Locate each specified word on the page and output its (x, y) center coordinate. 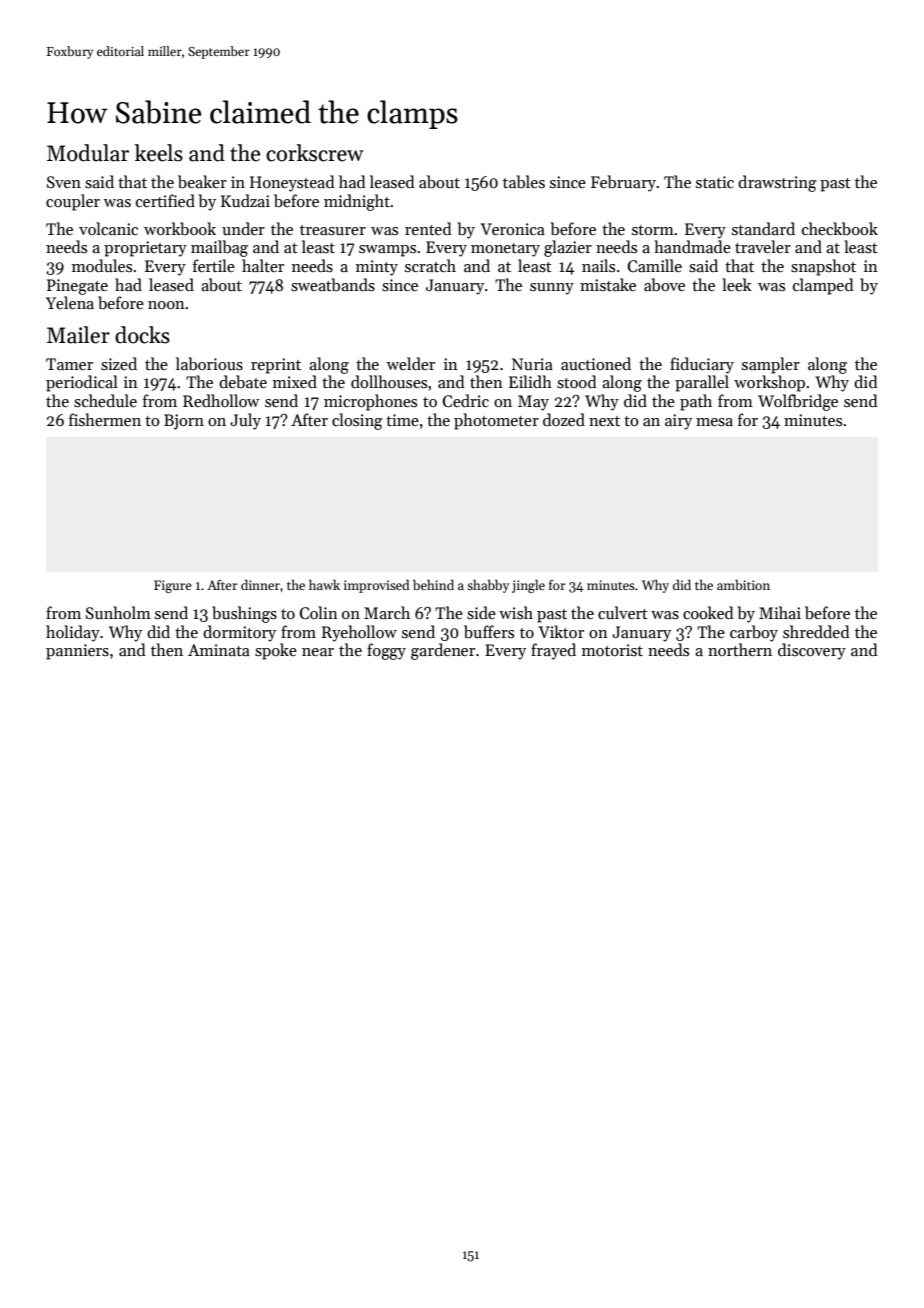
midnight (357, 202)
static (715, 182)
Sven (64, 182)
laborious (209, 364)
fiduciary (702, 365)
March (387, 612)
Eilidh (530, 381)
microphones (370, 402)
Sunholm (118, 612)
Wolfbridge (798, 402)
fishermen (105, 419)
